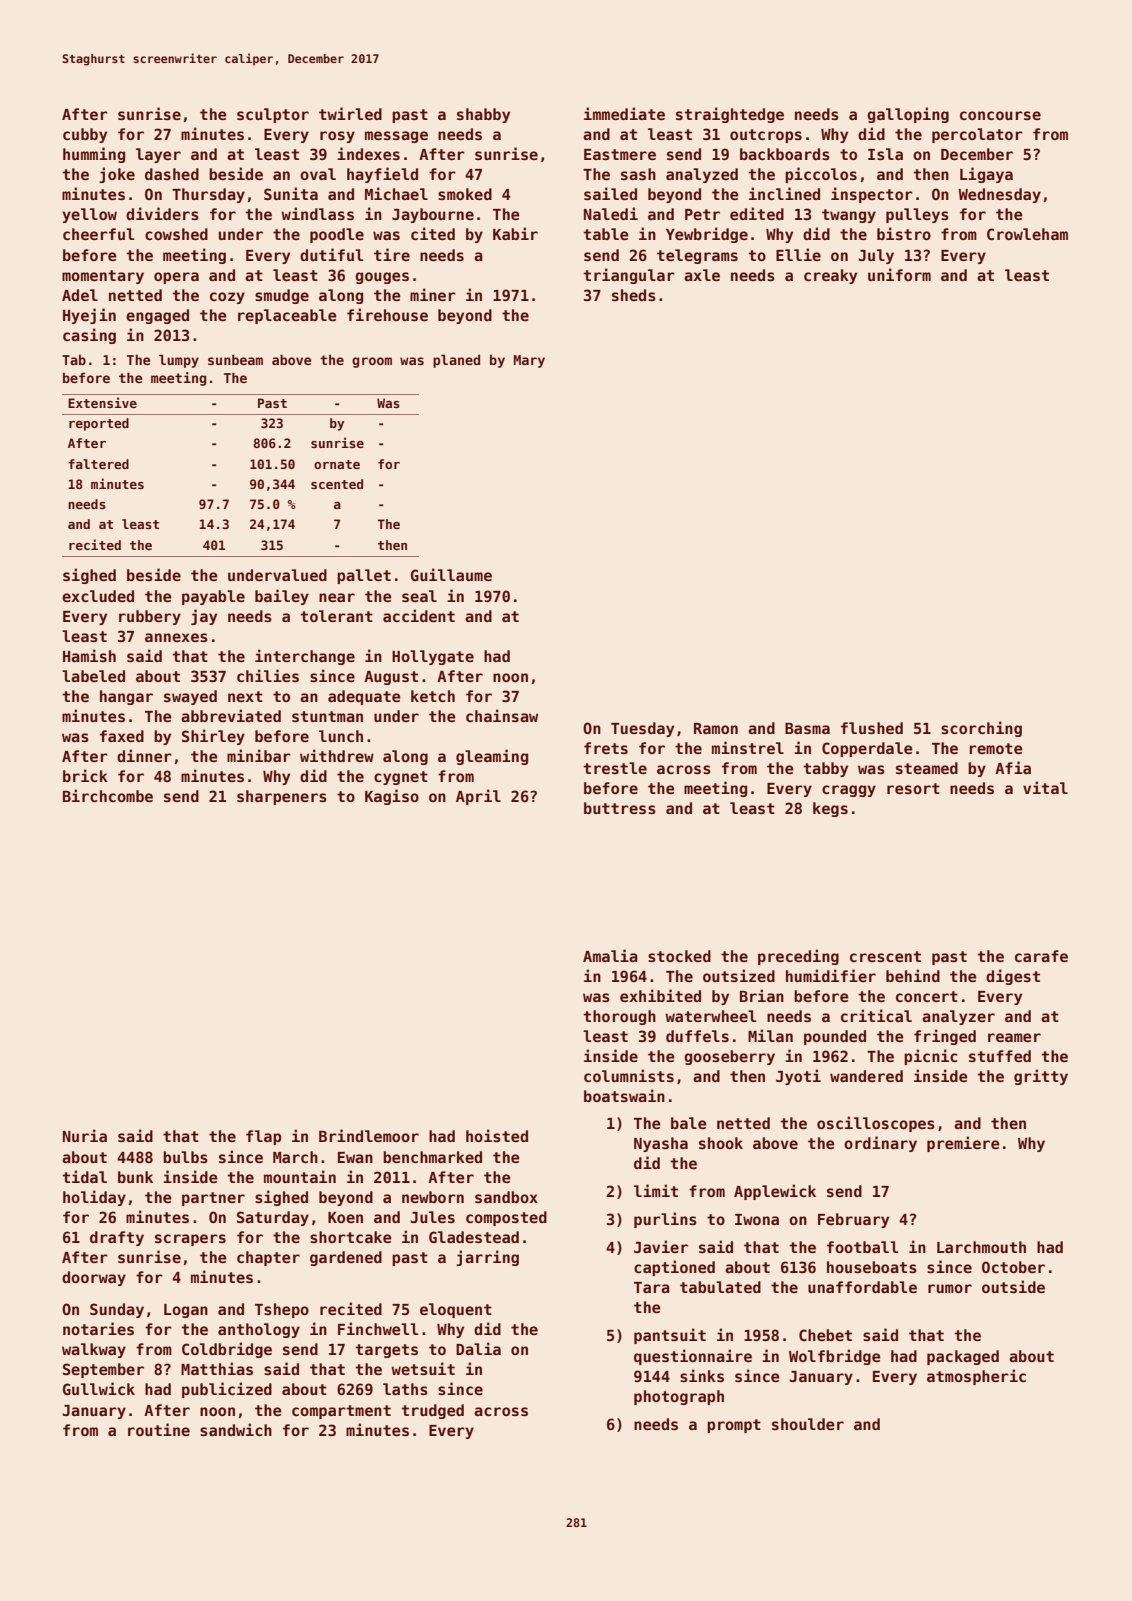 This page has height=1601, width=1132. What do you see at coordinates (108, 795) in the page?
I see `Birchcombe` at bounding box center [108, 795].
